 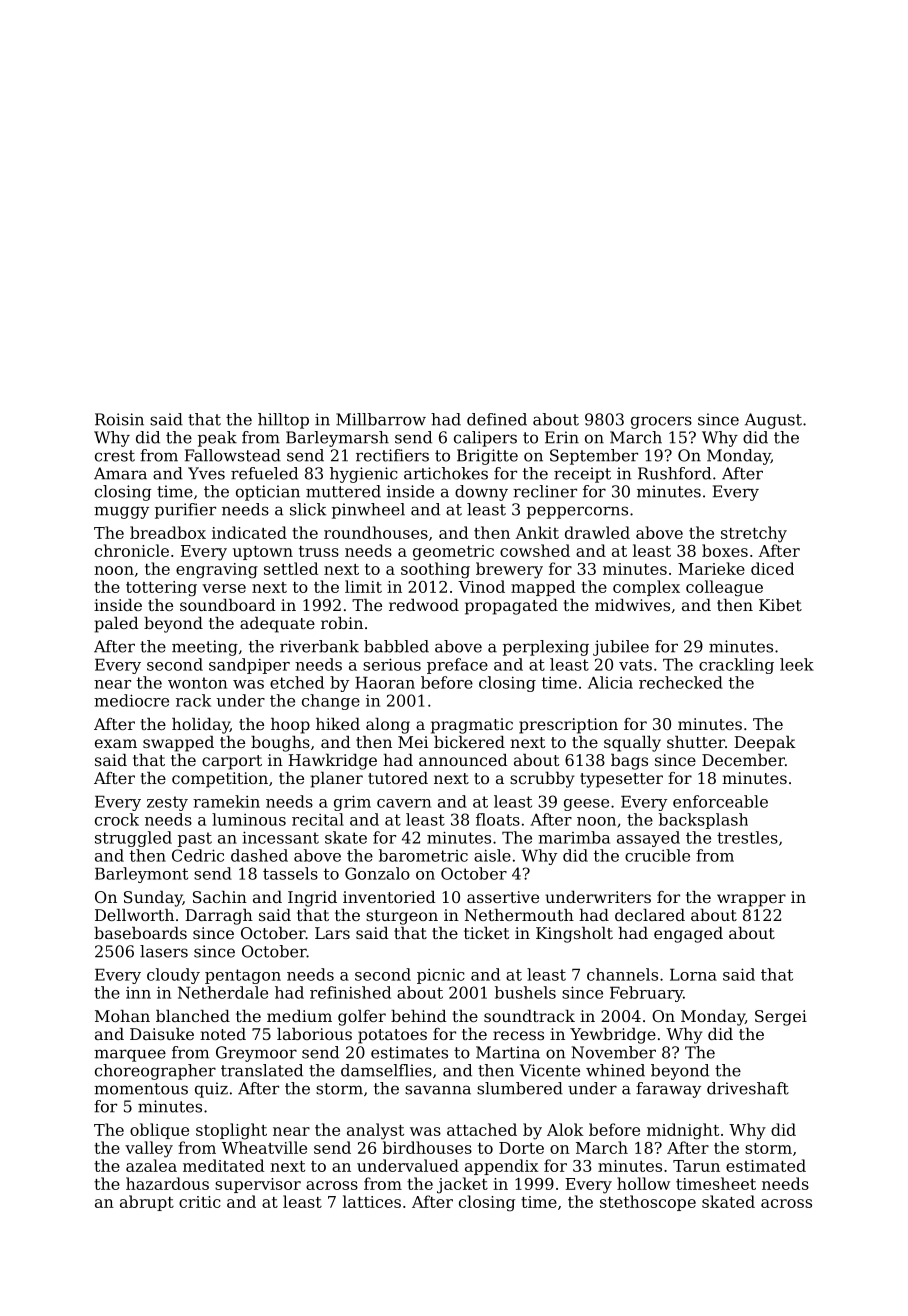 What do you see at coordinates (121, 512) in the screenshot?
I see `muggy` at bounding box center [121, 512].
